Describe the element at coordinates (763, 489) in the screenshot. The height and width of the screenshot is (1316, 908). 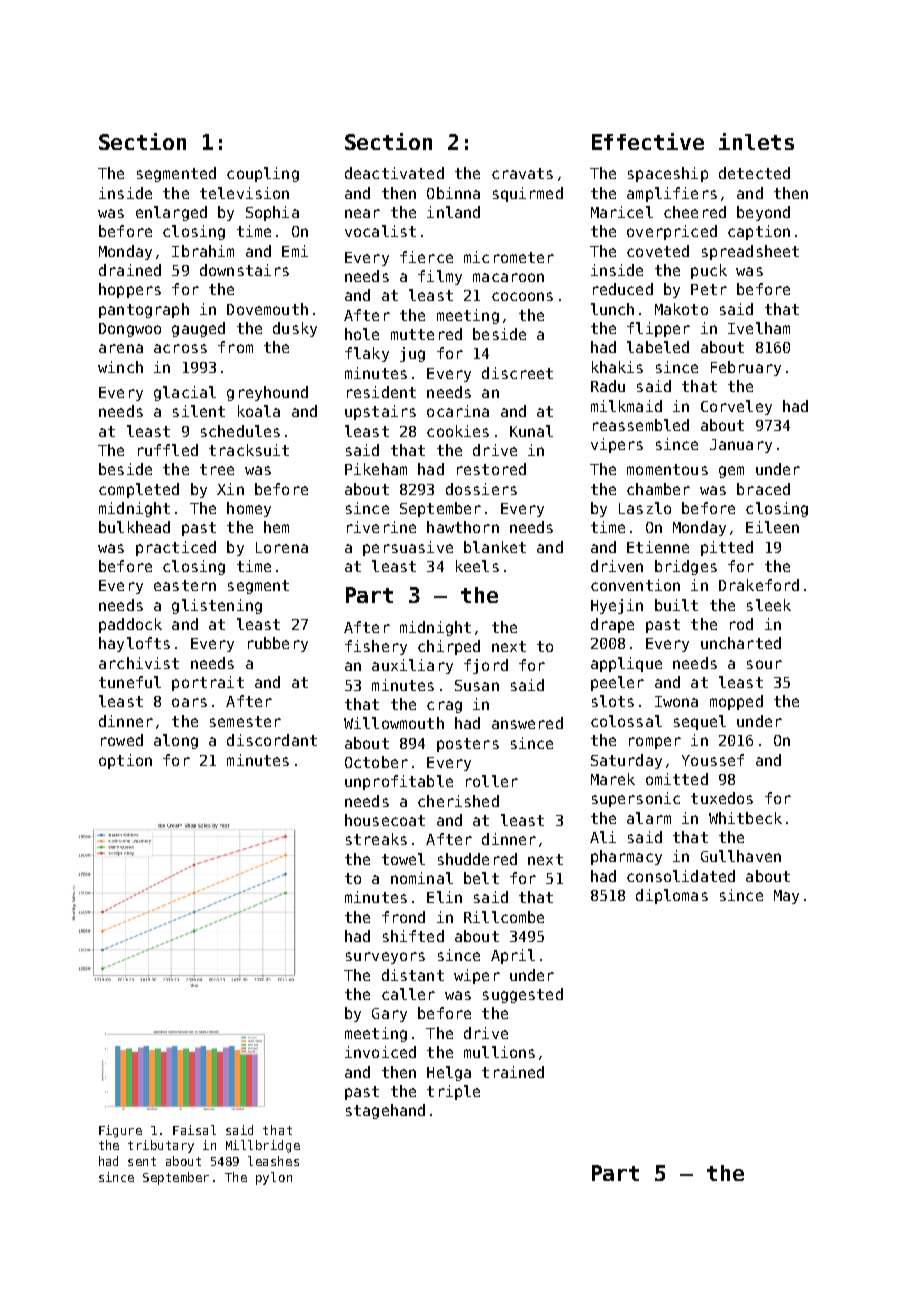
I see `braced` at that location.
